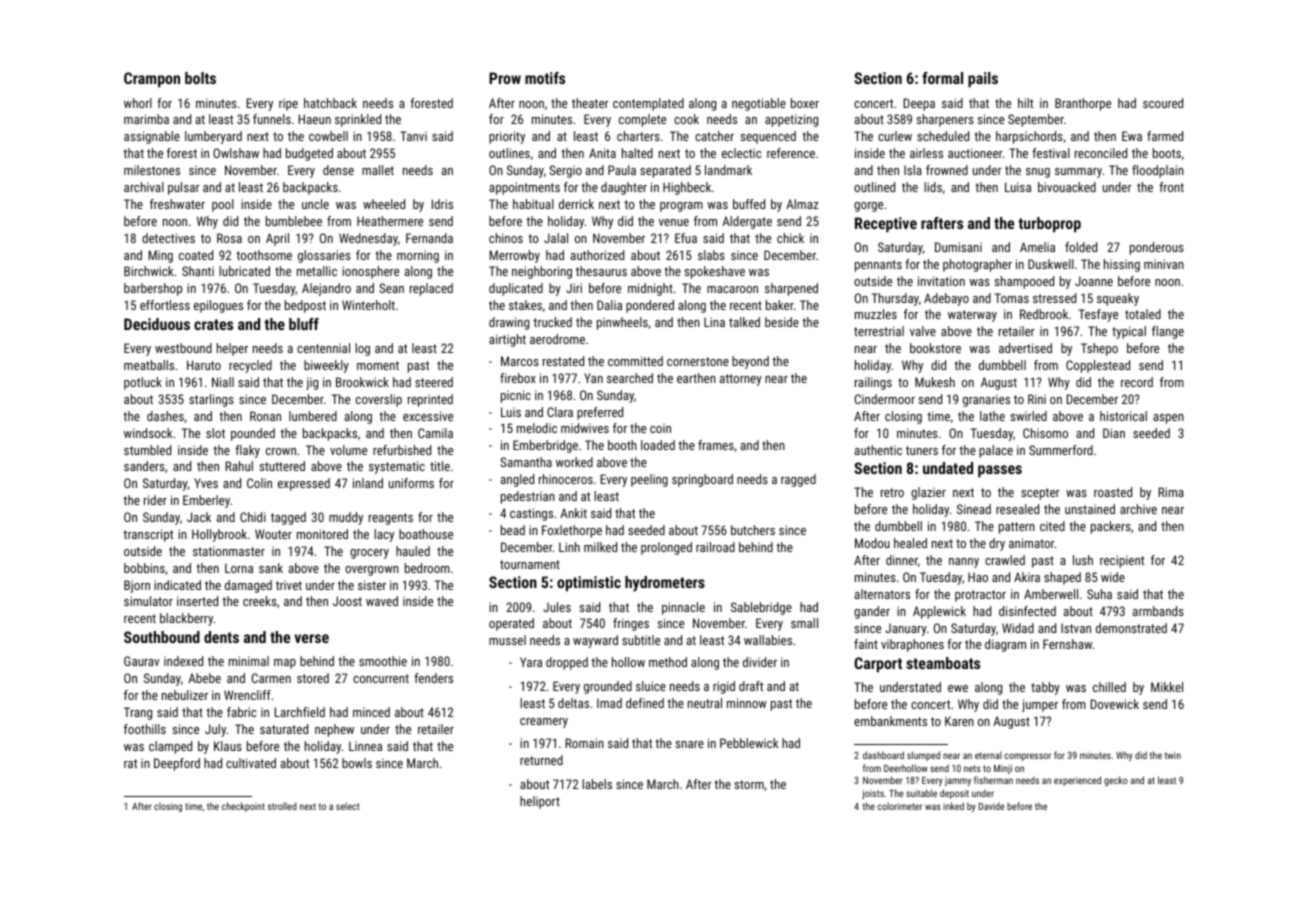 The width and height of the page is (1308, 924). What do you see at coordinates (1045, 433) in the page?
I see `Chisomo` at bounding box center [1045, 433].
